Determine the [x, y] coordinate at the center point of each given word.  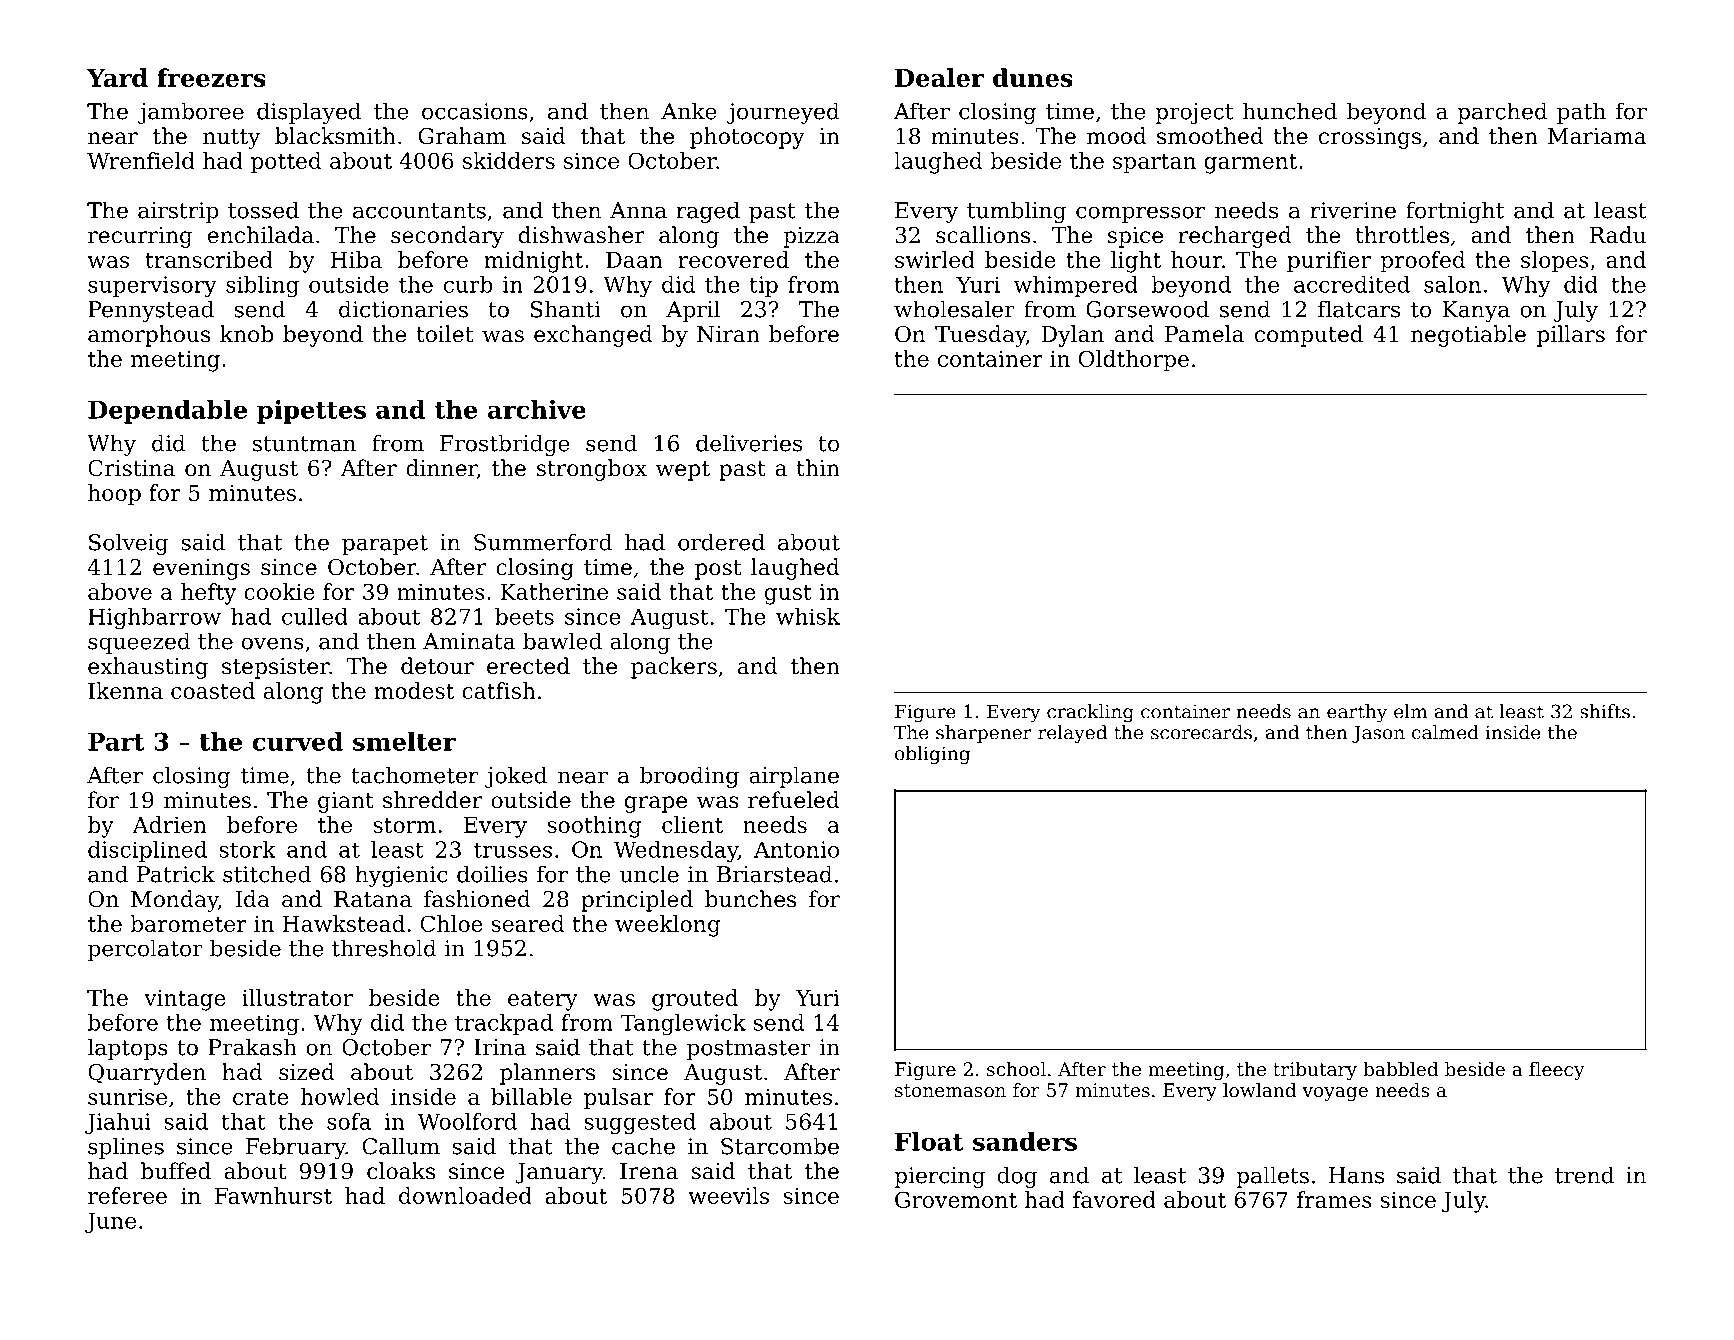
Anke [689, 111]
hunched [1290, 111]
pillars [1571, 336]
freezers [211, 77]
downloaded [465, 1195]
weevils [728, 1195]
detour [437, 666]
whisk [808, 616]
